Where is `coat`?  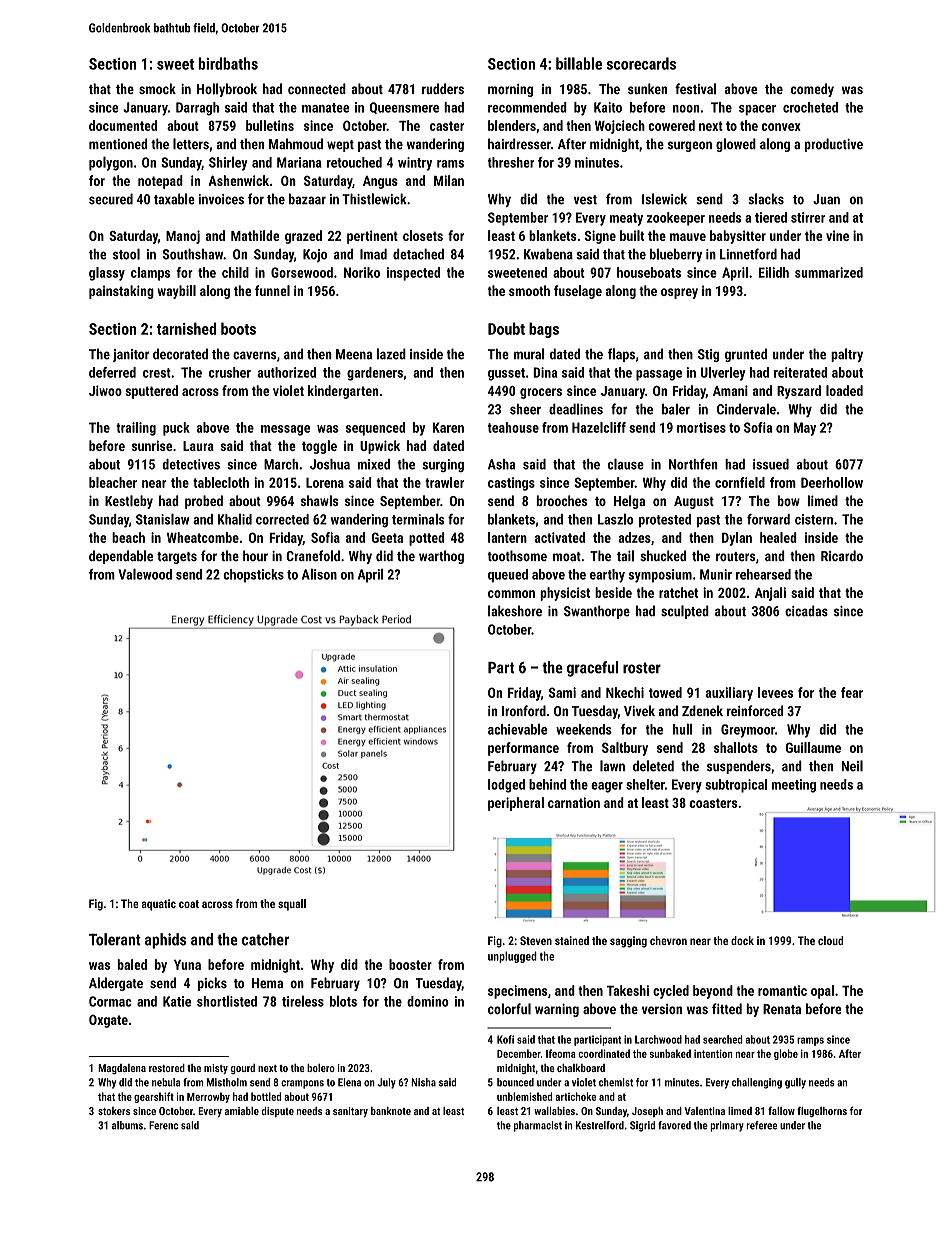 coat is located at coordinates (189, 904).
